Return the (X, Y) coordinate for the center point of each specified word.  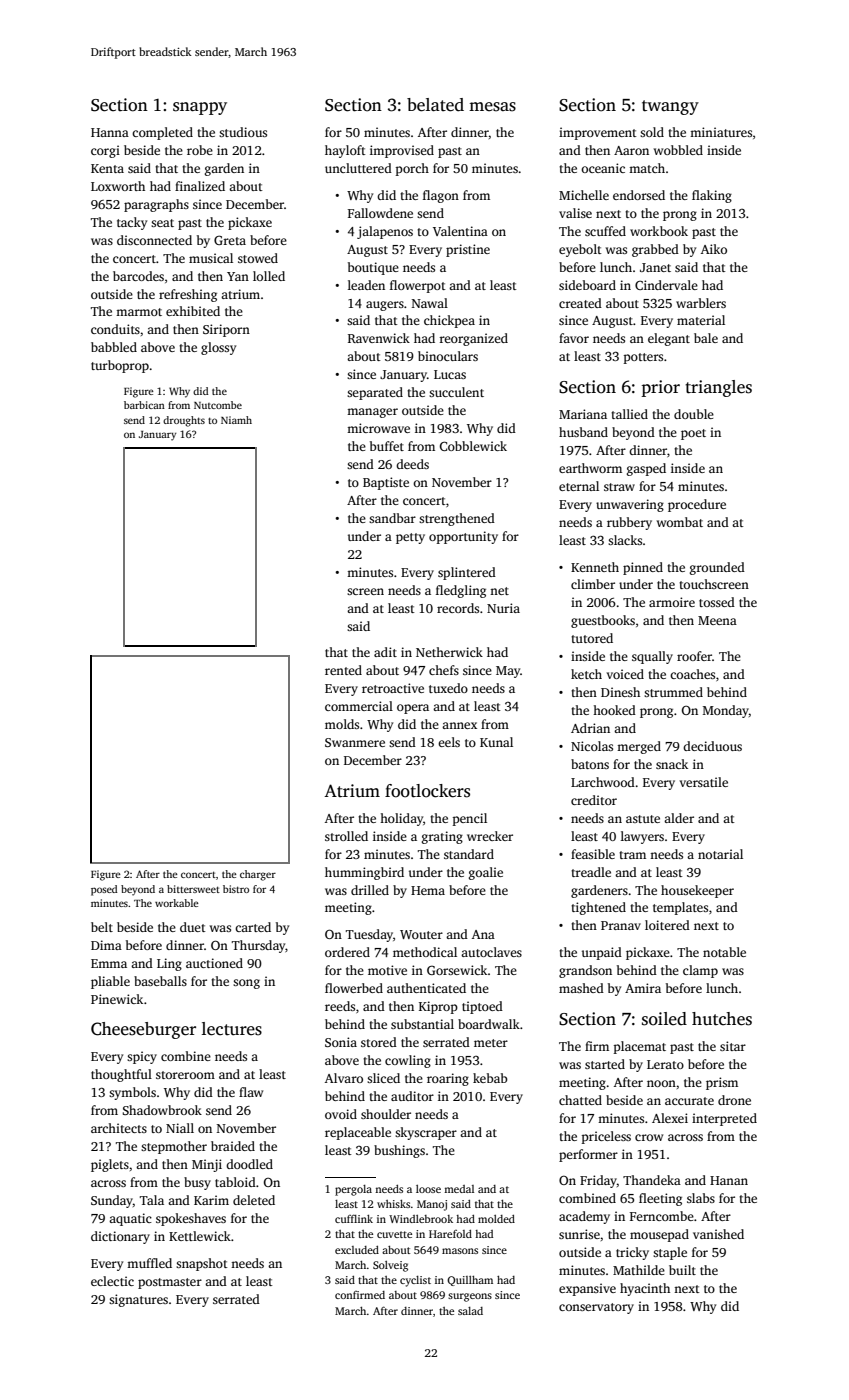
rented (343, 670)
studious (243, 132)
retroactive (393, 688)
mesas (492, 107)
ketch (586, 674)
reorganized (473, 339)
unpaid (602, 953)
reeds (340, 1006)
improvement (598, 133)
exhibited (193, 311)
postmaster (170, 1283)
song (246, 984)
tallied (629, 414)
